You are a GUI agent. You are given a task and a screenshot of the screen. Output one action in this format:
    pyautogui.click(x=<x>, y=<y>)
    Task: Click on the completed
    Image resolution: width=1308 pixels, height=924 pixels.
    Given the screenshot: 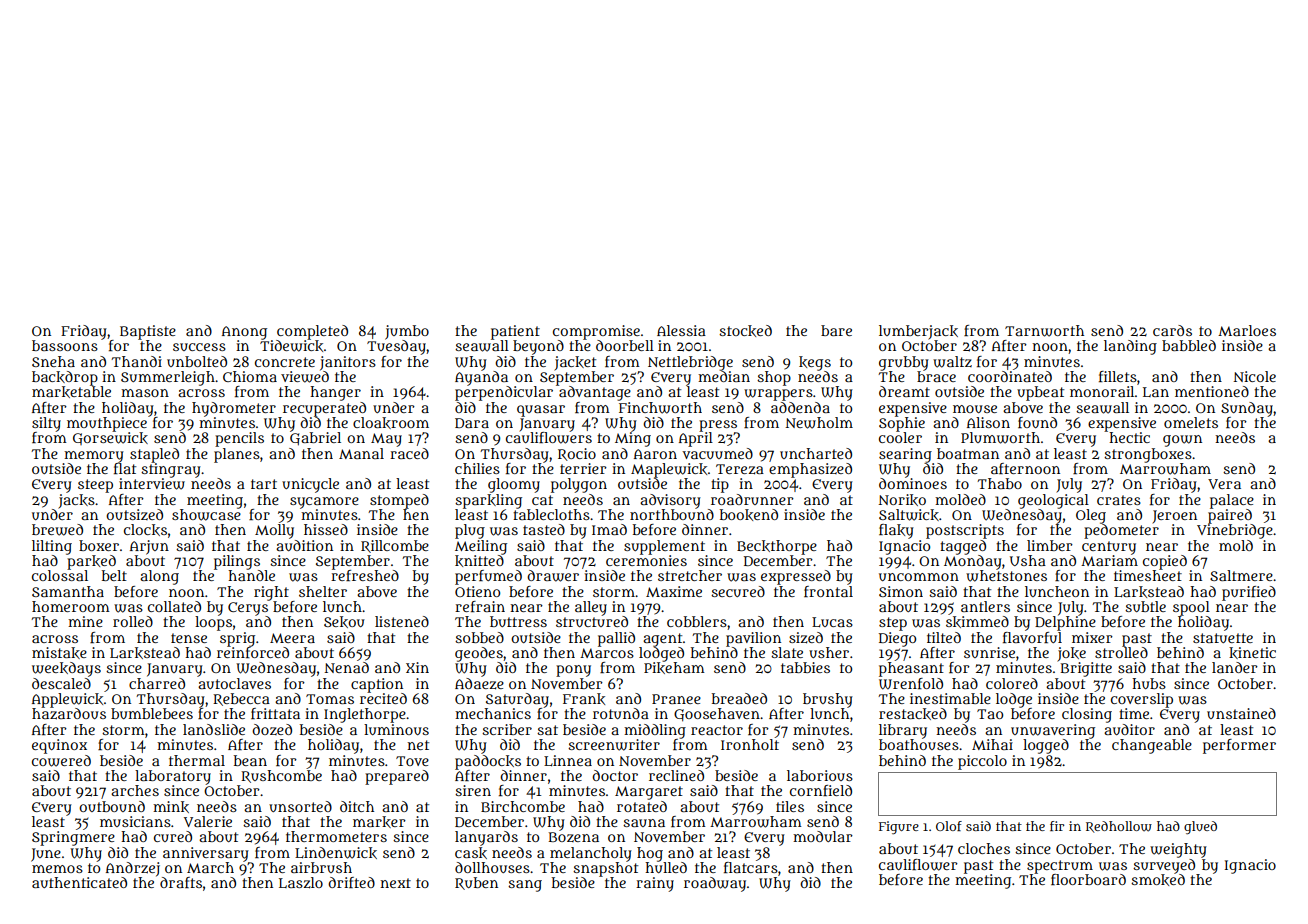 What is the action you would take?
    pyautogui.click(x=312, y=332)
